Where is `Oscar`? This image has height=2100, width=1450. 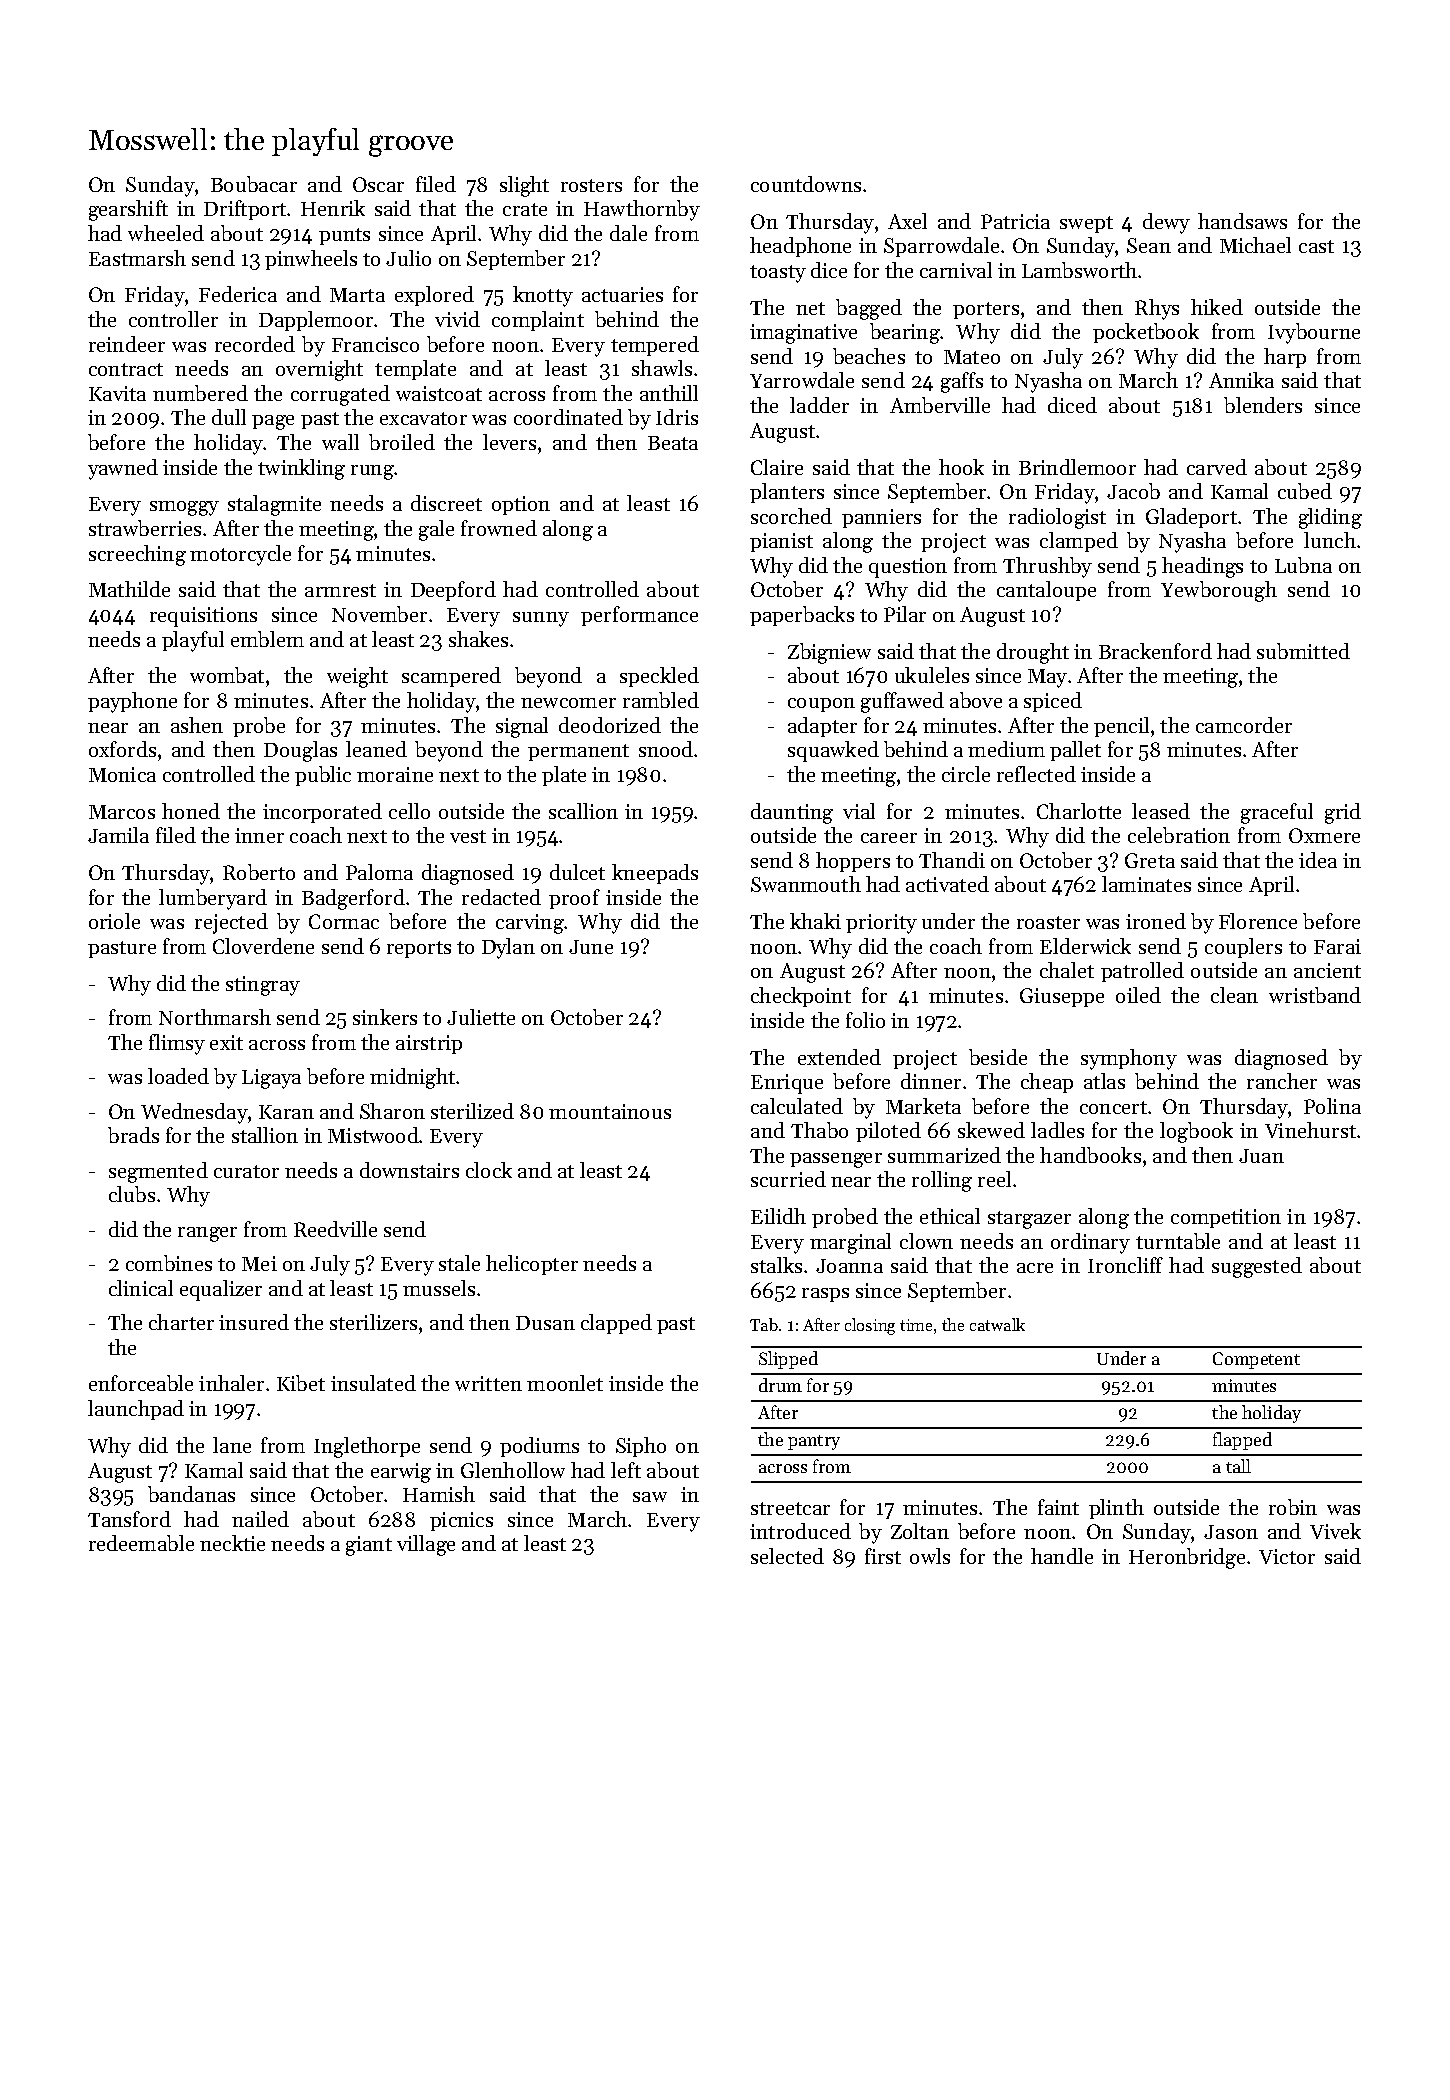
Oscar is located at coordinates (378, 184).
